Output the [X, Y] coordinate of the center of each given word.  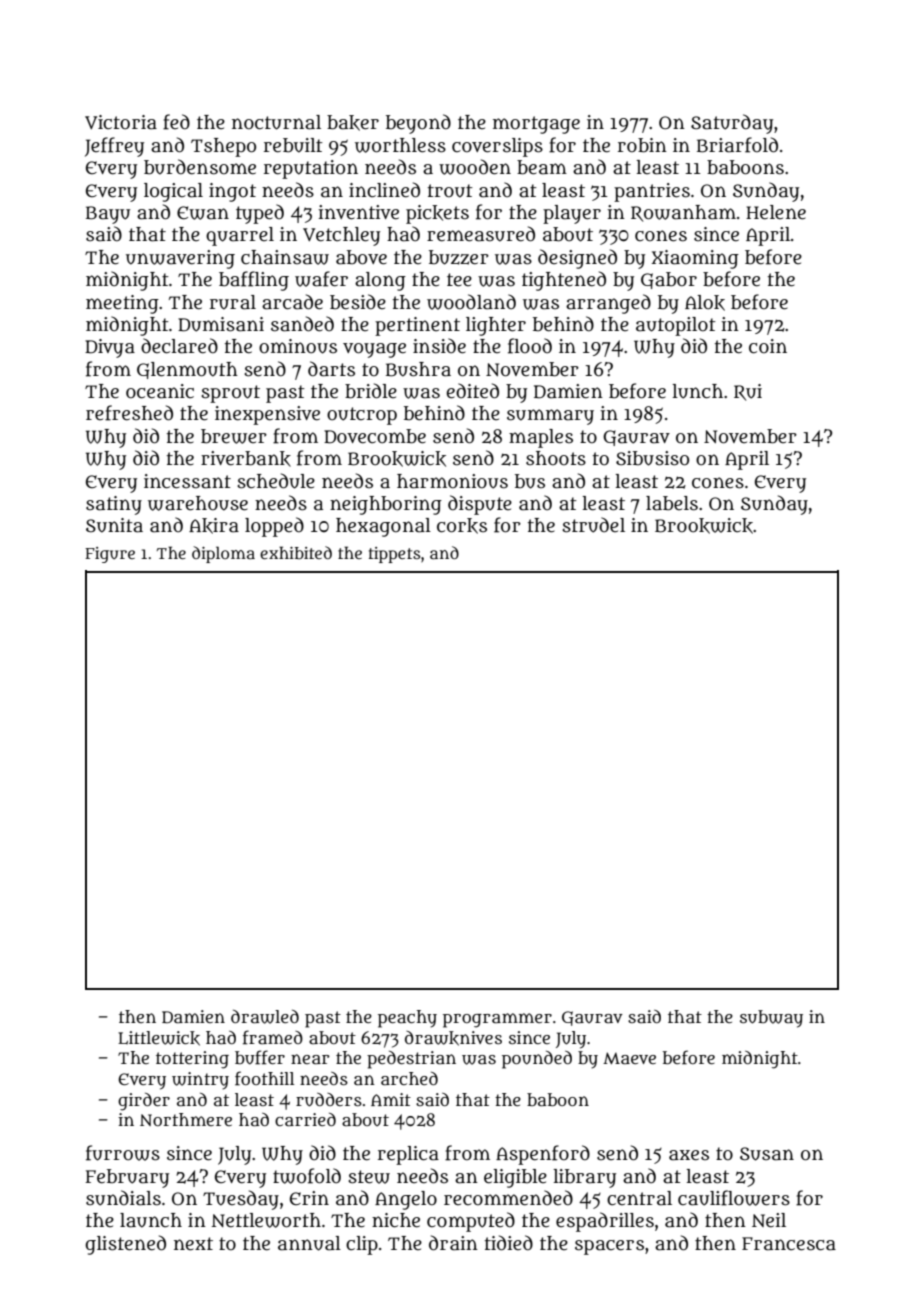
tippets [394, 555]
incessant [187, 481]
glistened [125, 1245]
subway [771, 1019]
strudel [593, 525]
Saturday [732, 124]
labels [672, 503]
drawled [265, 1017]
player [572, 214]
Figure [110, 555]
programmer [497, 1020]
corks [462, 526]
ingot [232, 192]
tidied [509, 1243]
